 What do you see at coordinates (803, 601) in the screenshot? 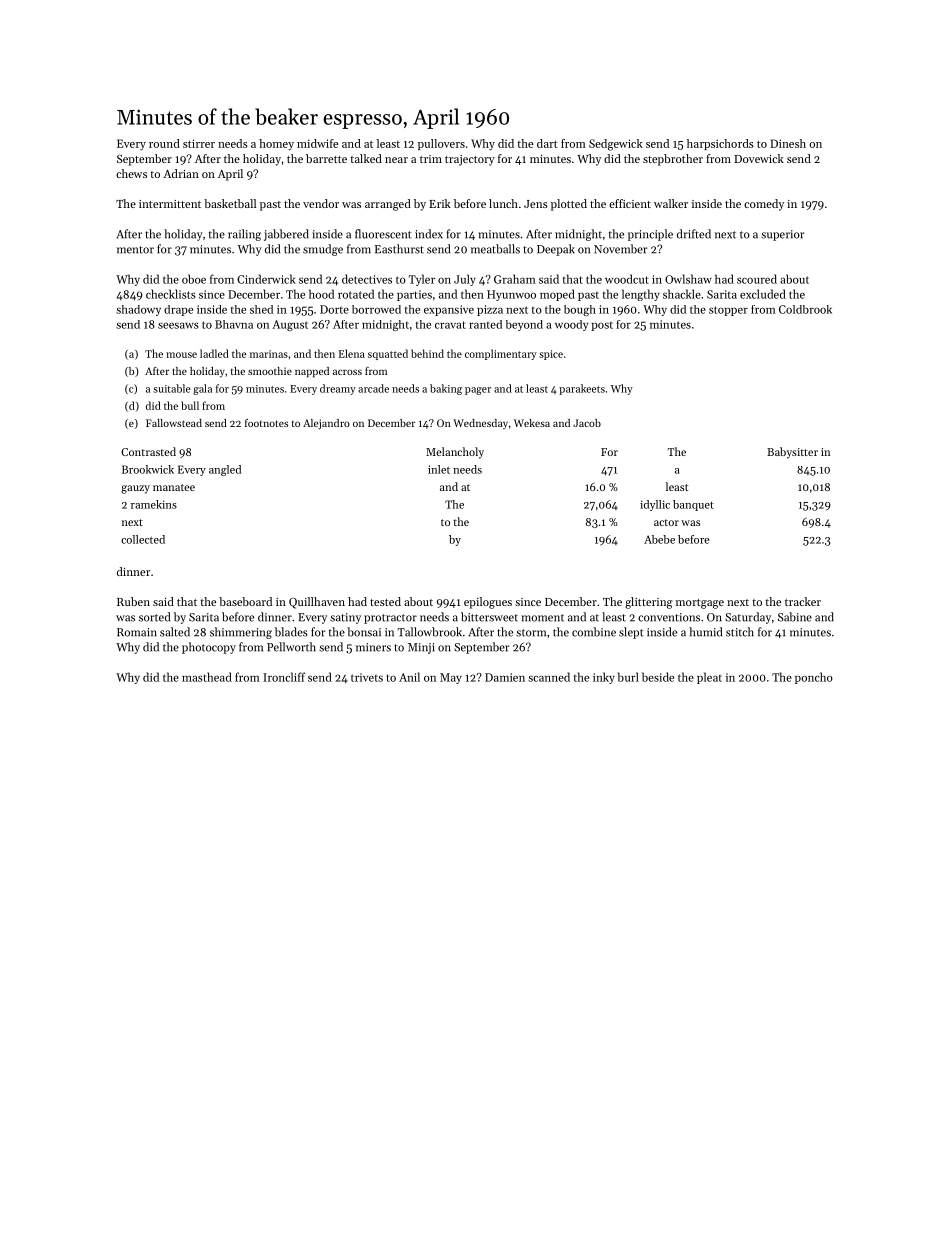
I see `tracker` at bounding box center [803, 601].
